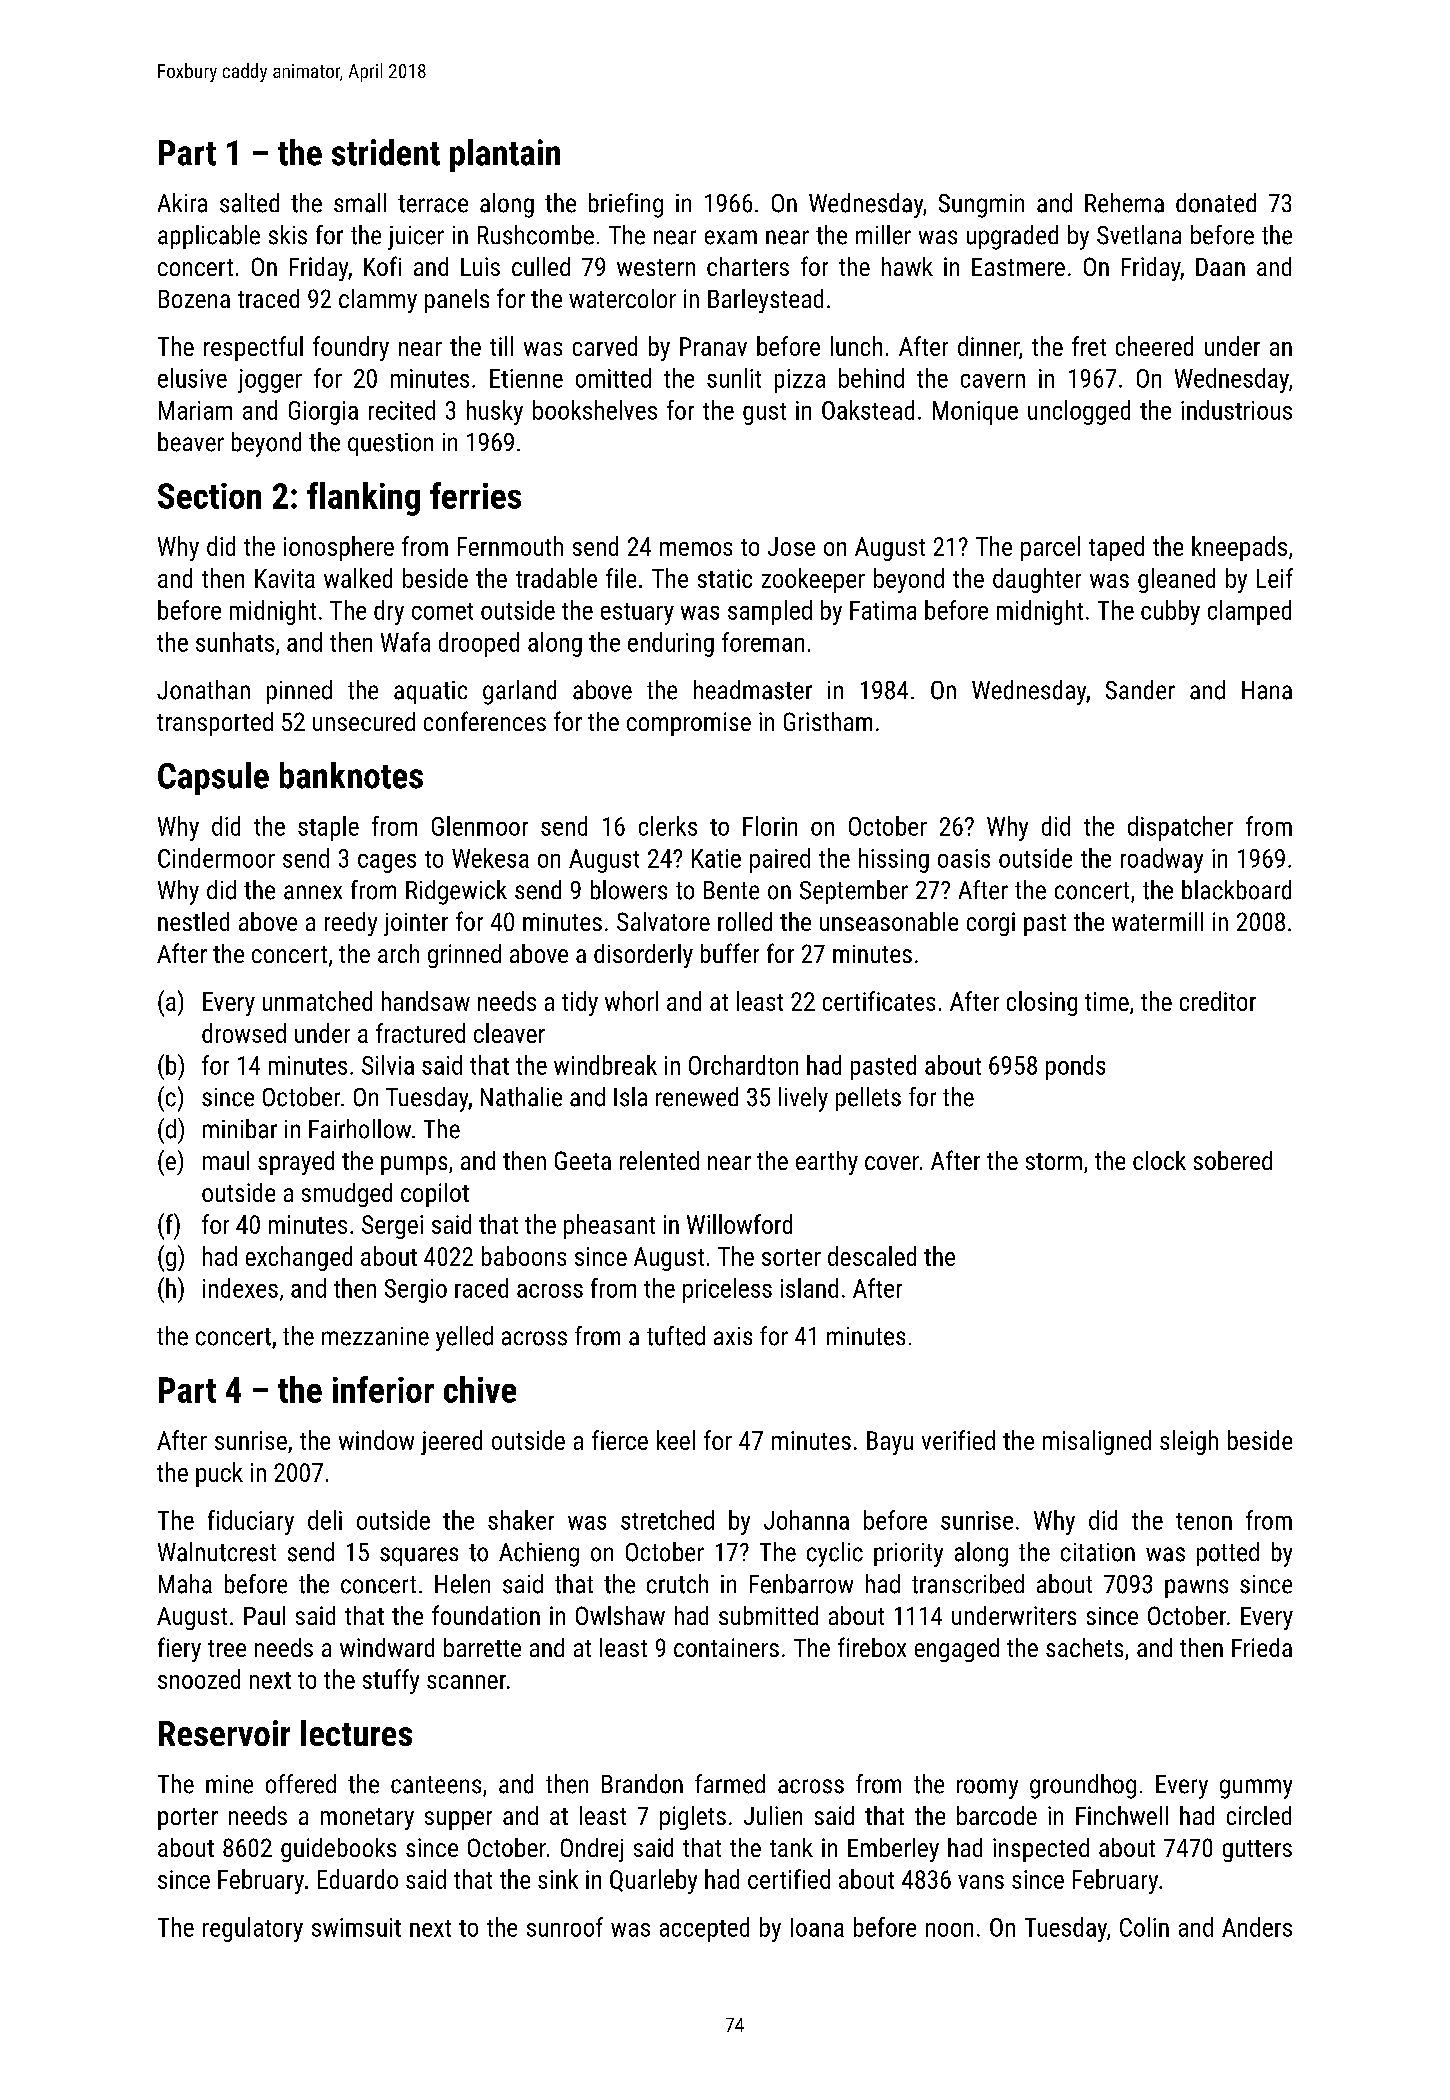 Image resolution: width=1450 pixels, height=2100 pixels. I want to click on citation, so click(1098, 1552).
